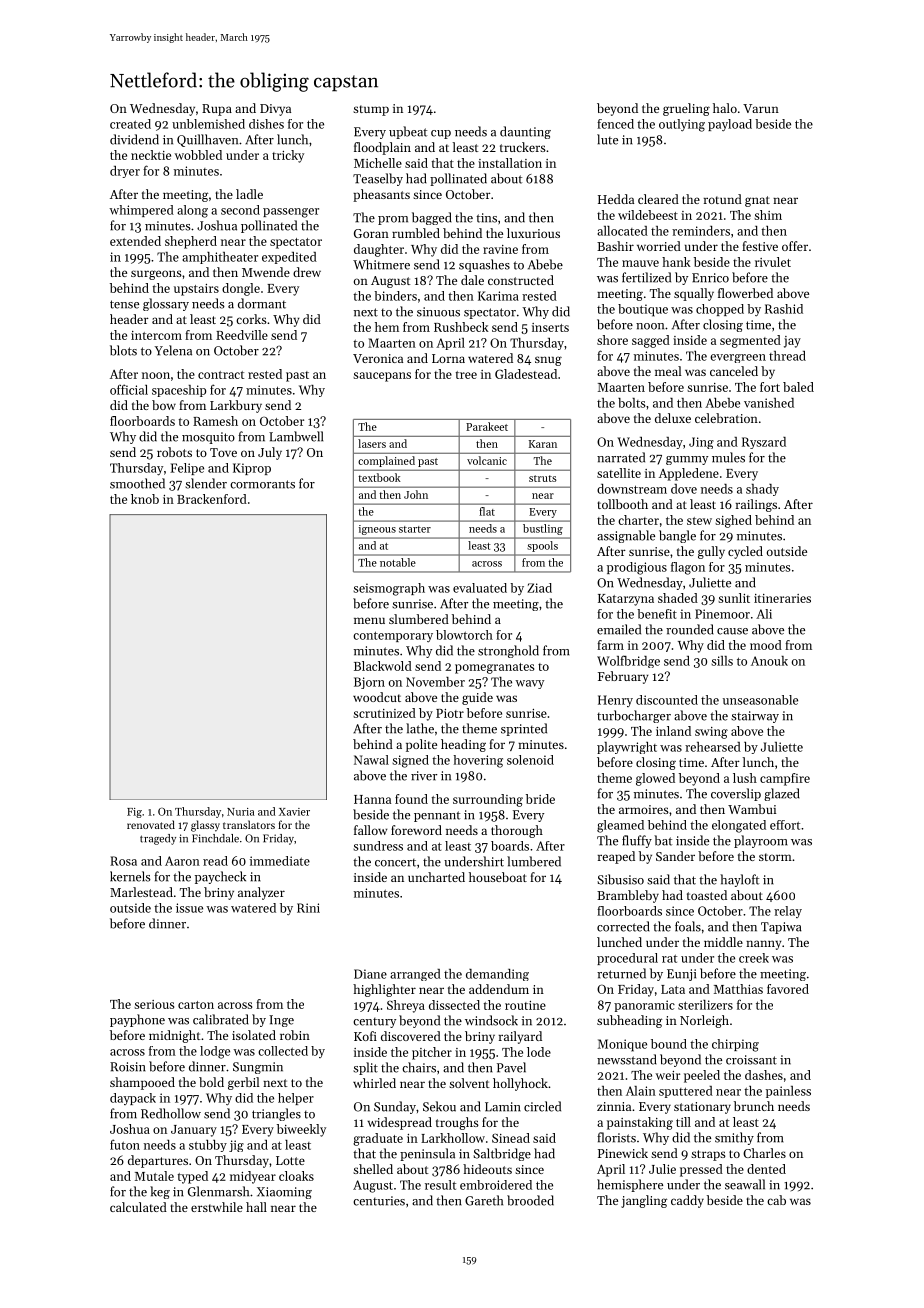  What do you see at coordinates (130, 124) in the document?
I see `created` at bounding box center [130, 124].
